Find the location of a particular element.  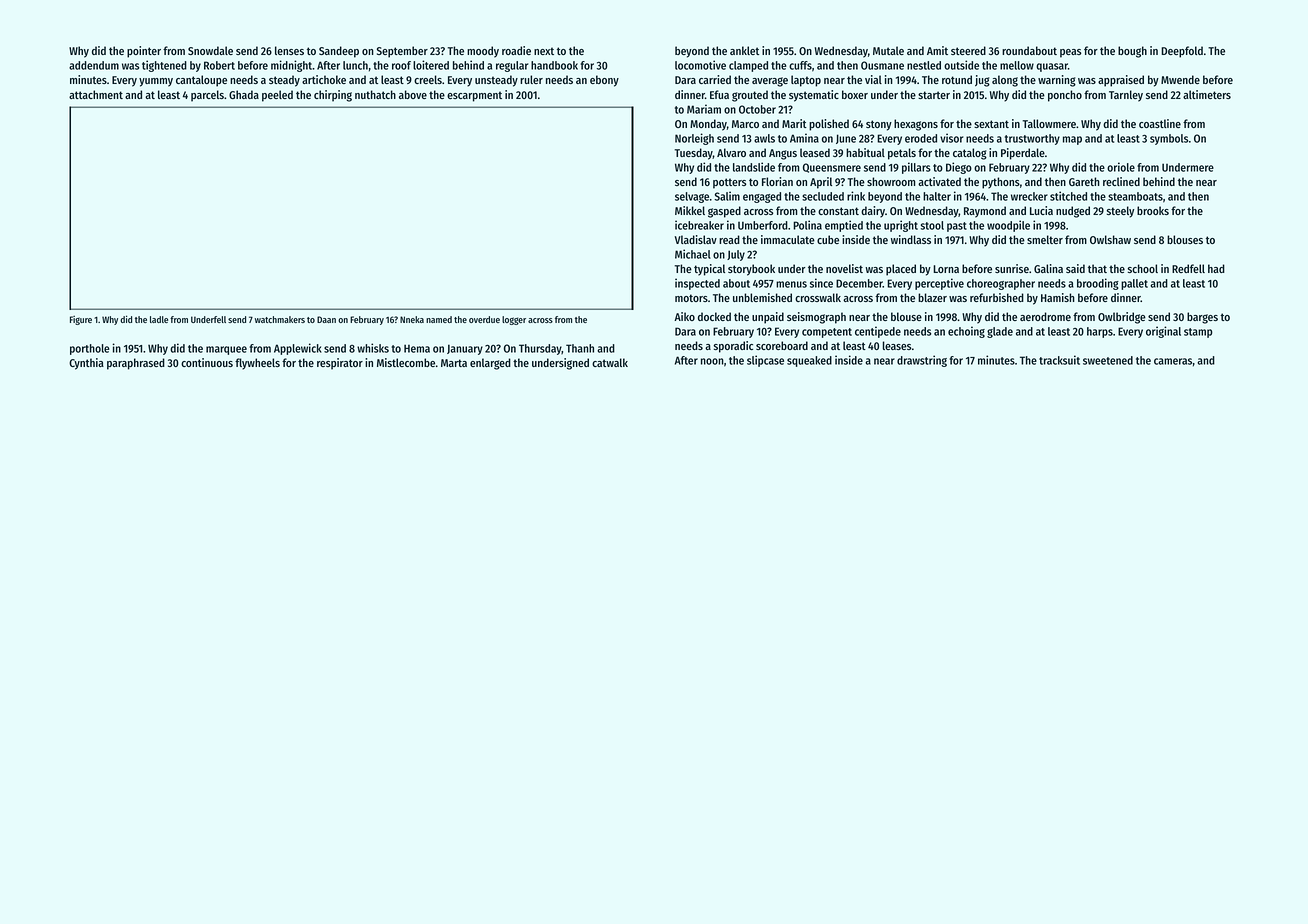

Figure is located at coordinates (81, 320).
